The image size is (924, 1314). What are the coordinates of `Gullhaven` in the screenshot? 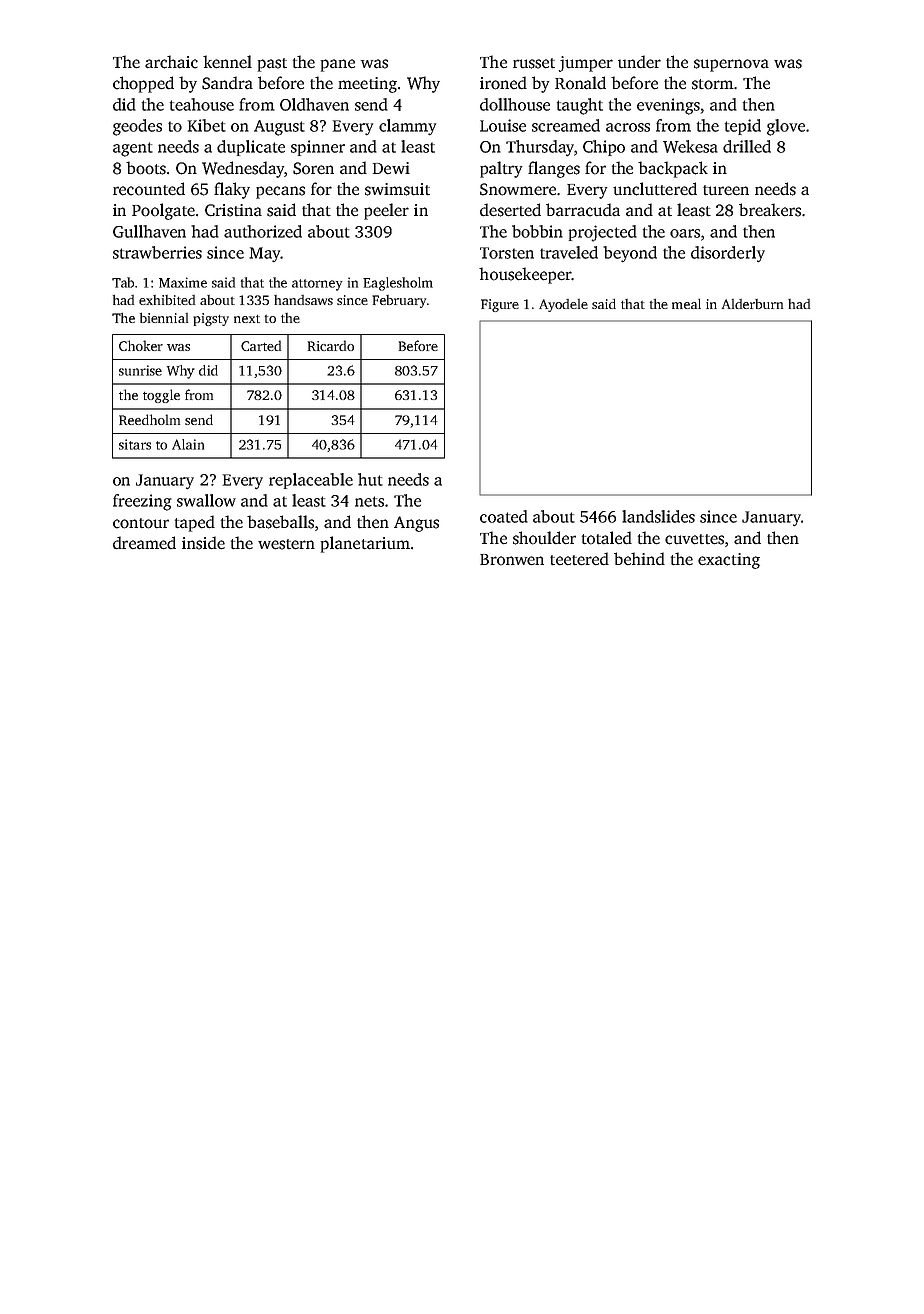 It's located at (149, 231).
